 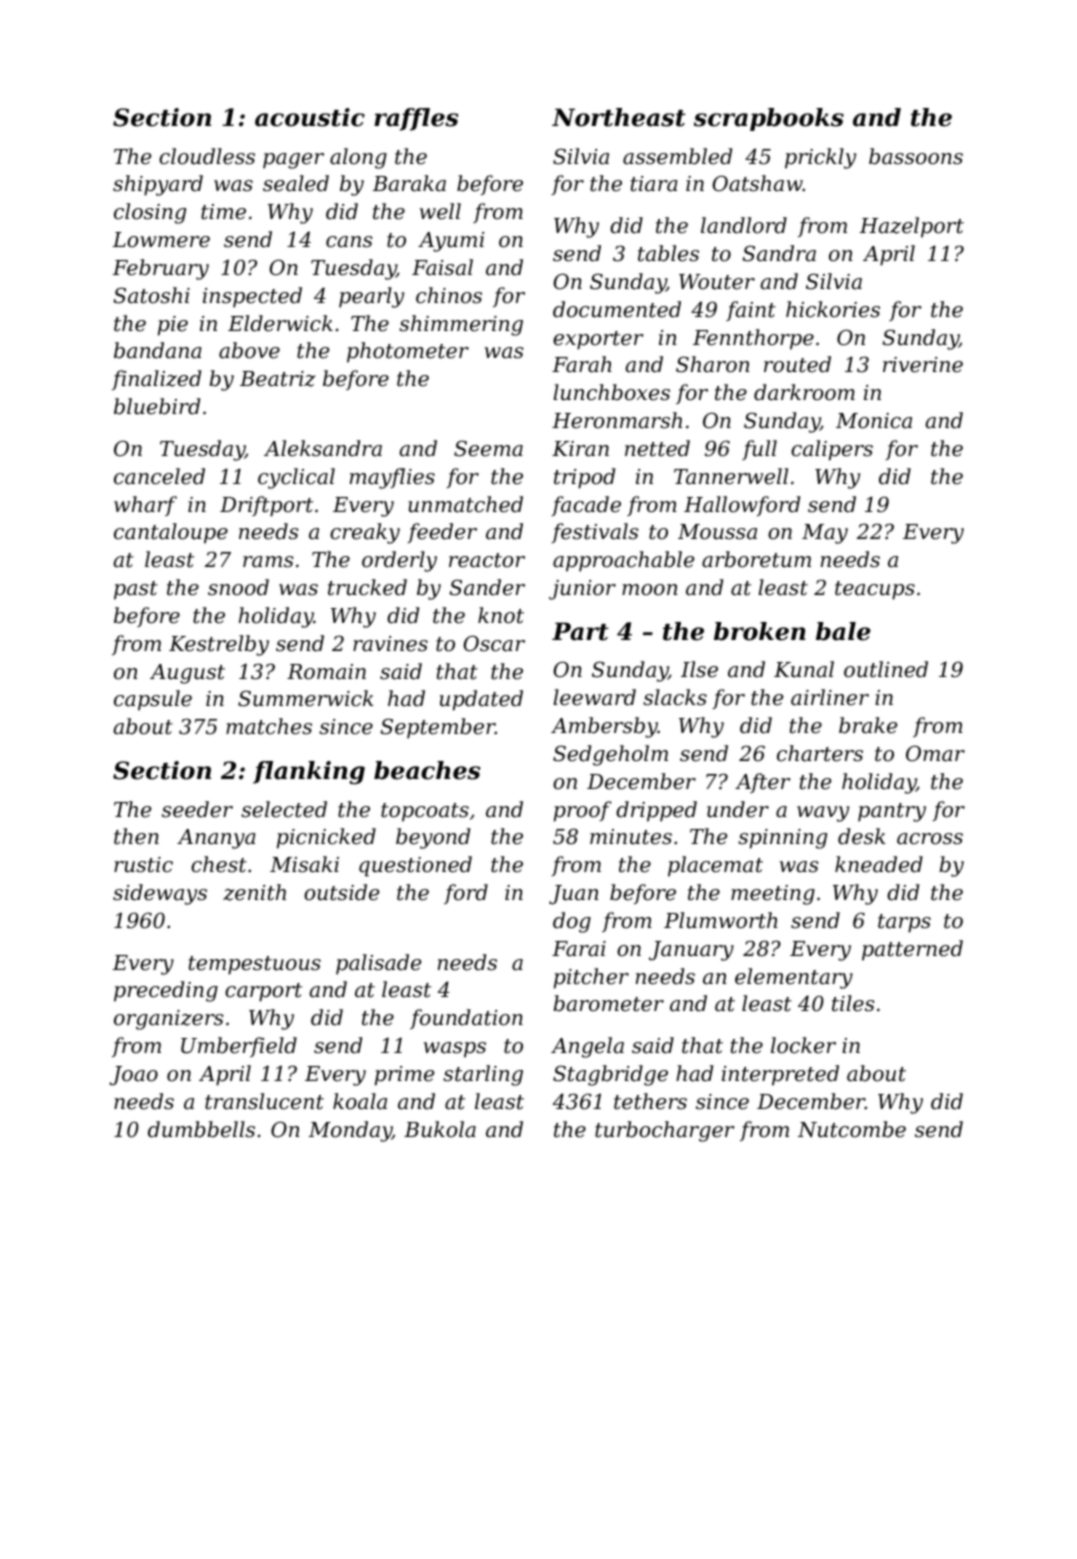 I want to click on dumbbells, so click(x=201, y=1129).
